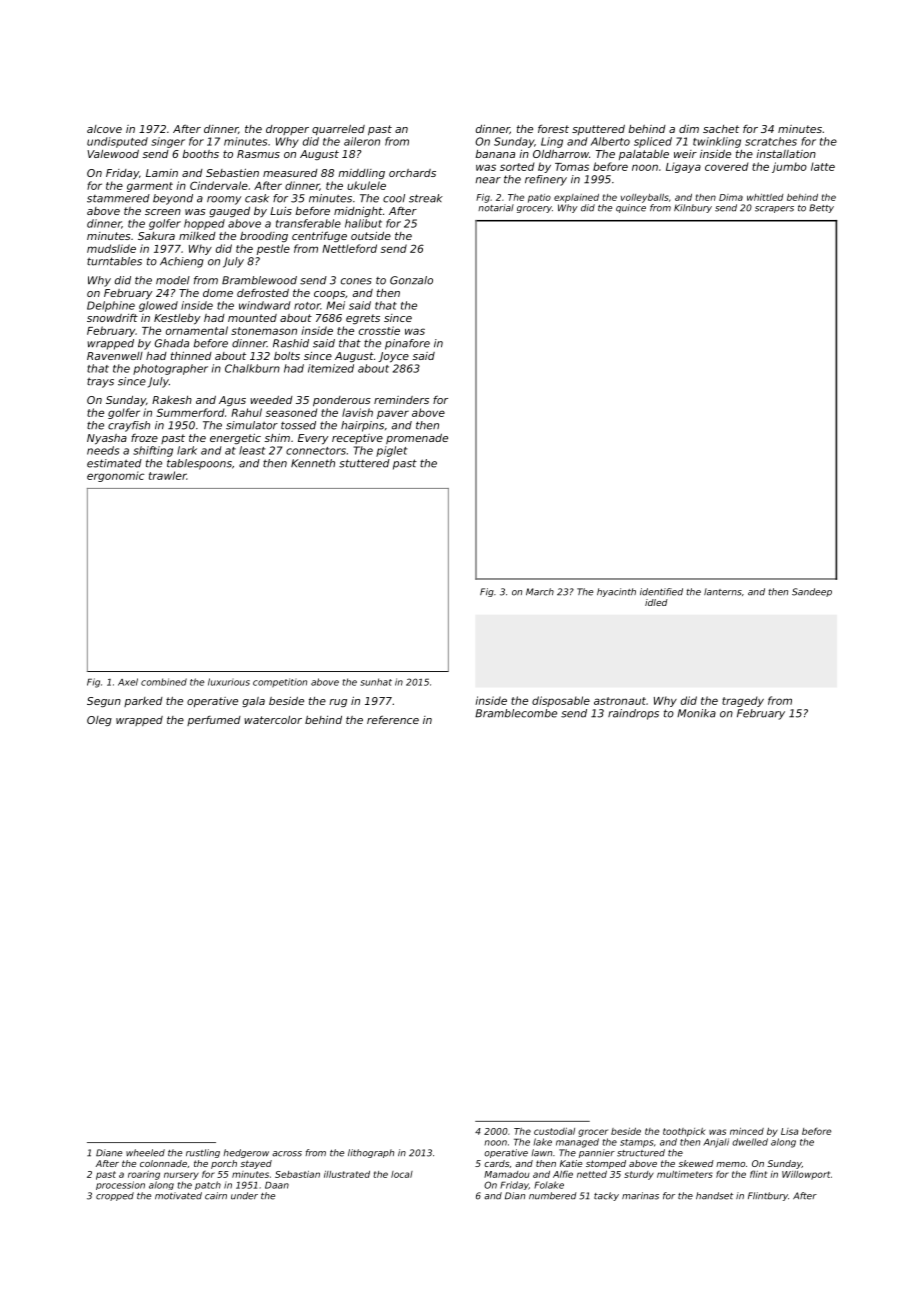 This screenshot has width=924, height=1308. Describe the element at coordinates (393, 719) in the screenshot. I see `reference` at that location.
